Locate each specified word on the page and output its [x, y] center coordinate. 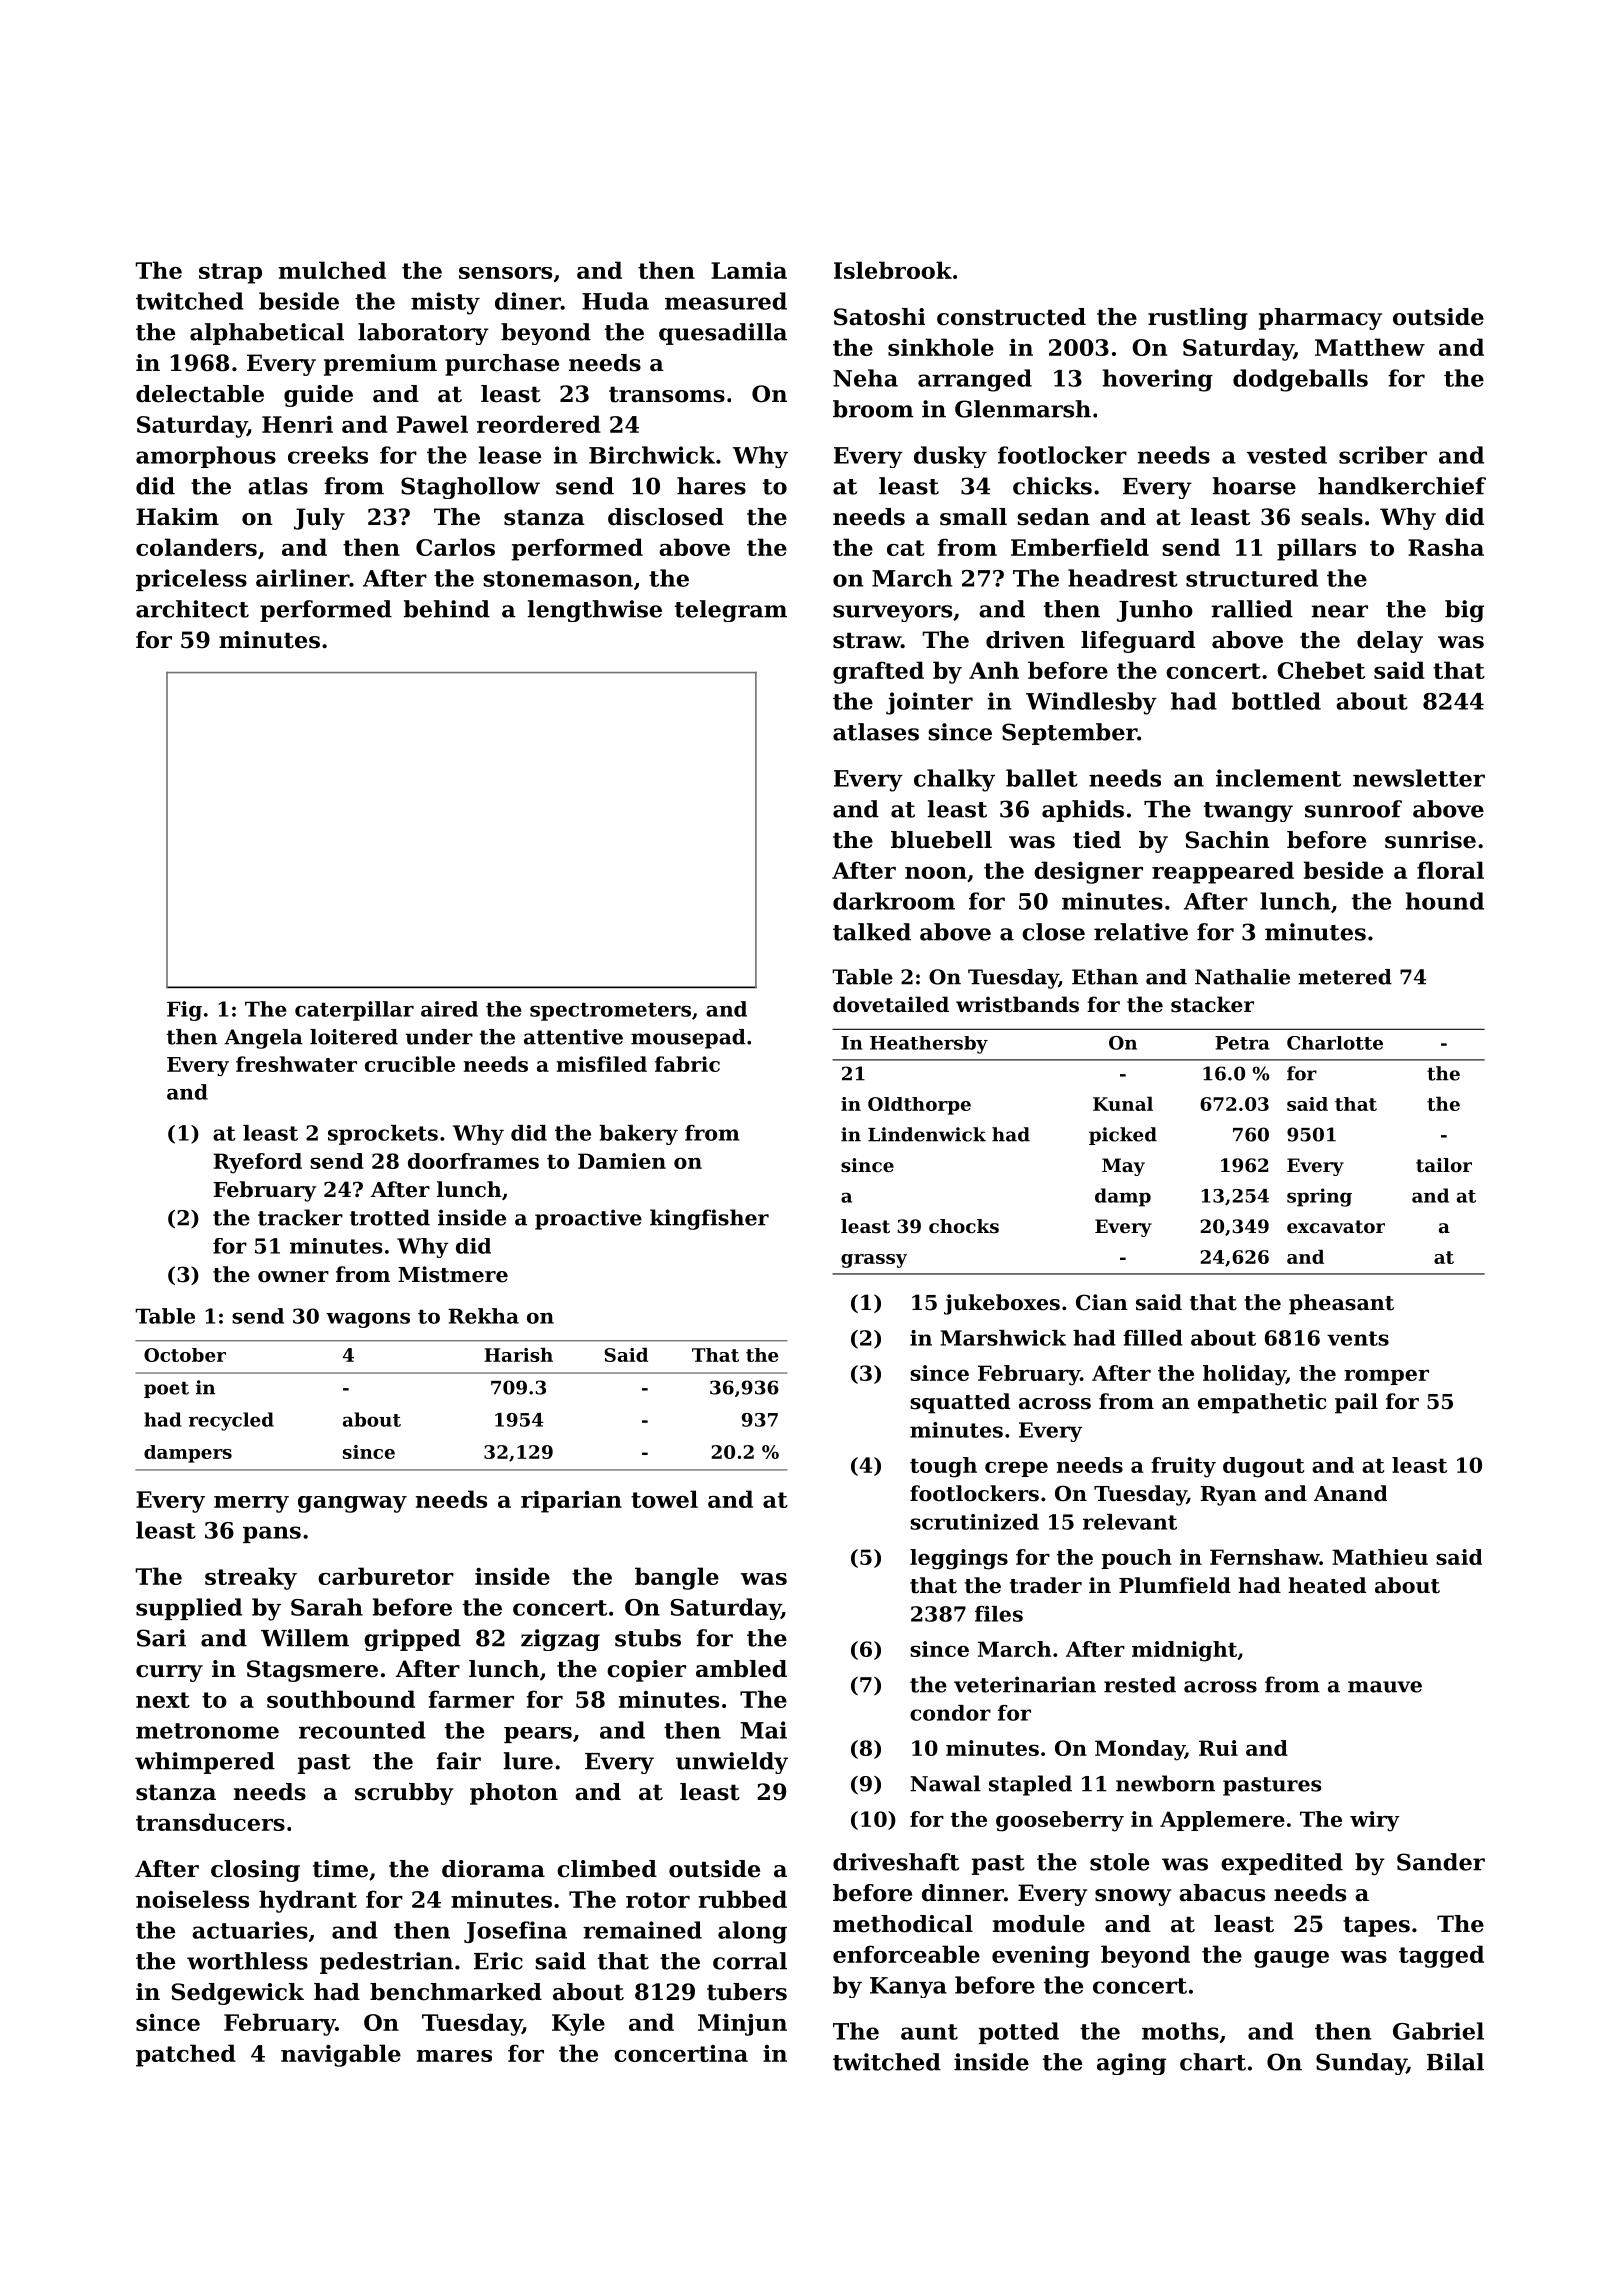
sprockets [383, 1135]
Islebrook [893, 270]
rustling [1198, 319]
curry [169, 1673]
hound [1445, 901]
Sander [1441, 1862]
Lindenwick [927, 1134]
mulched [332, 270]
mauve [1385, 1687]
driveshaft [896, 1862]
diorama [493, 1869]
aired [449, 1009]
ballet [1042, 778]
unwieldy [732, 1763]
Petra [1242, 1043]
